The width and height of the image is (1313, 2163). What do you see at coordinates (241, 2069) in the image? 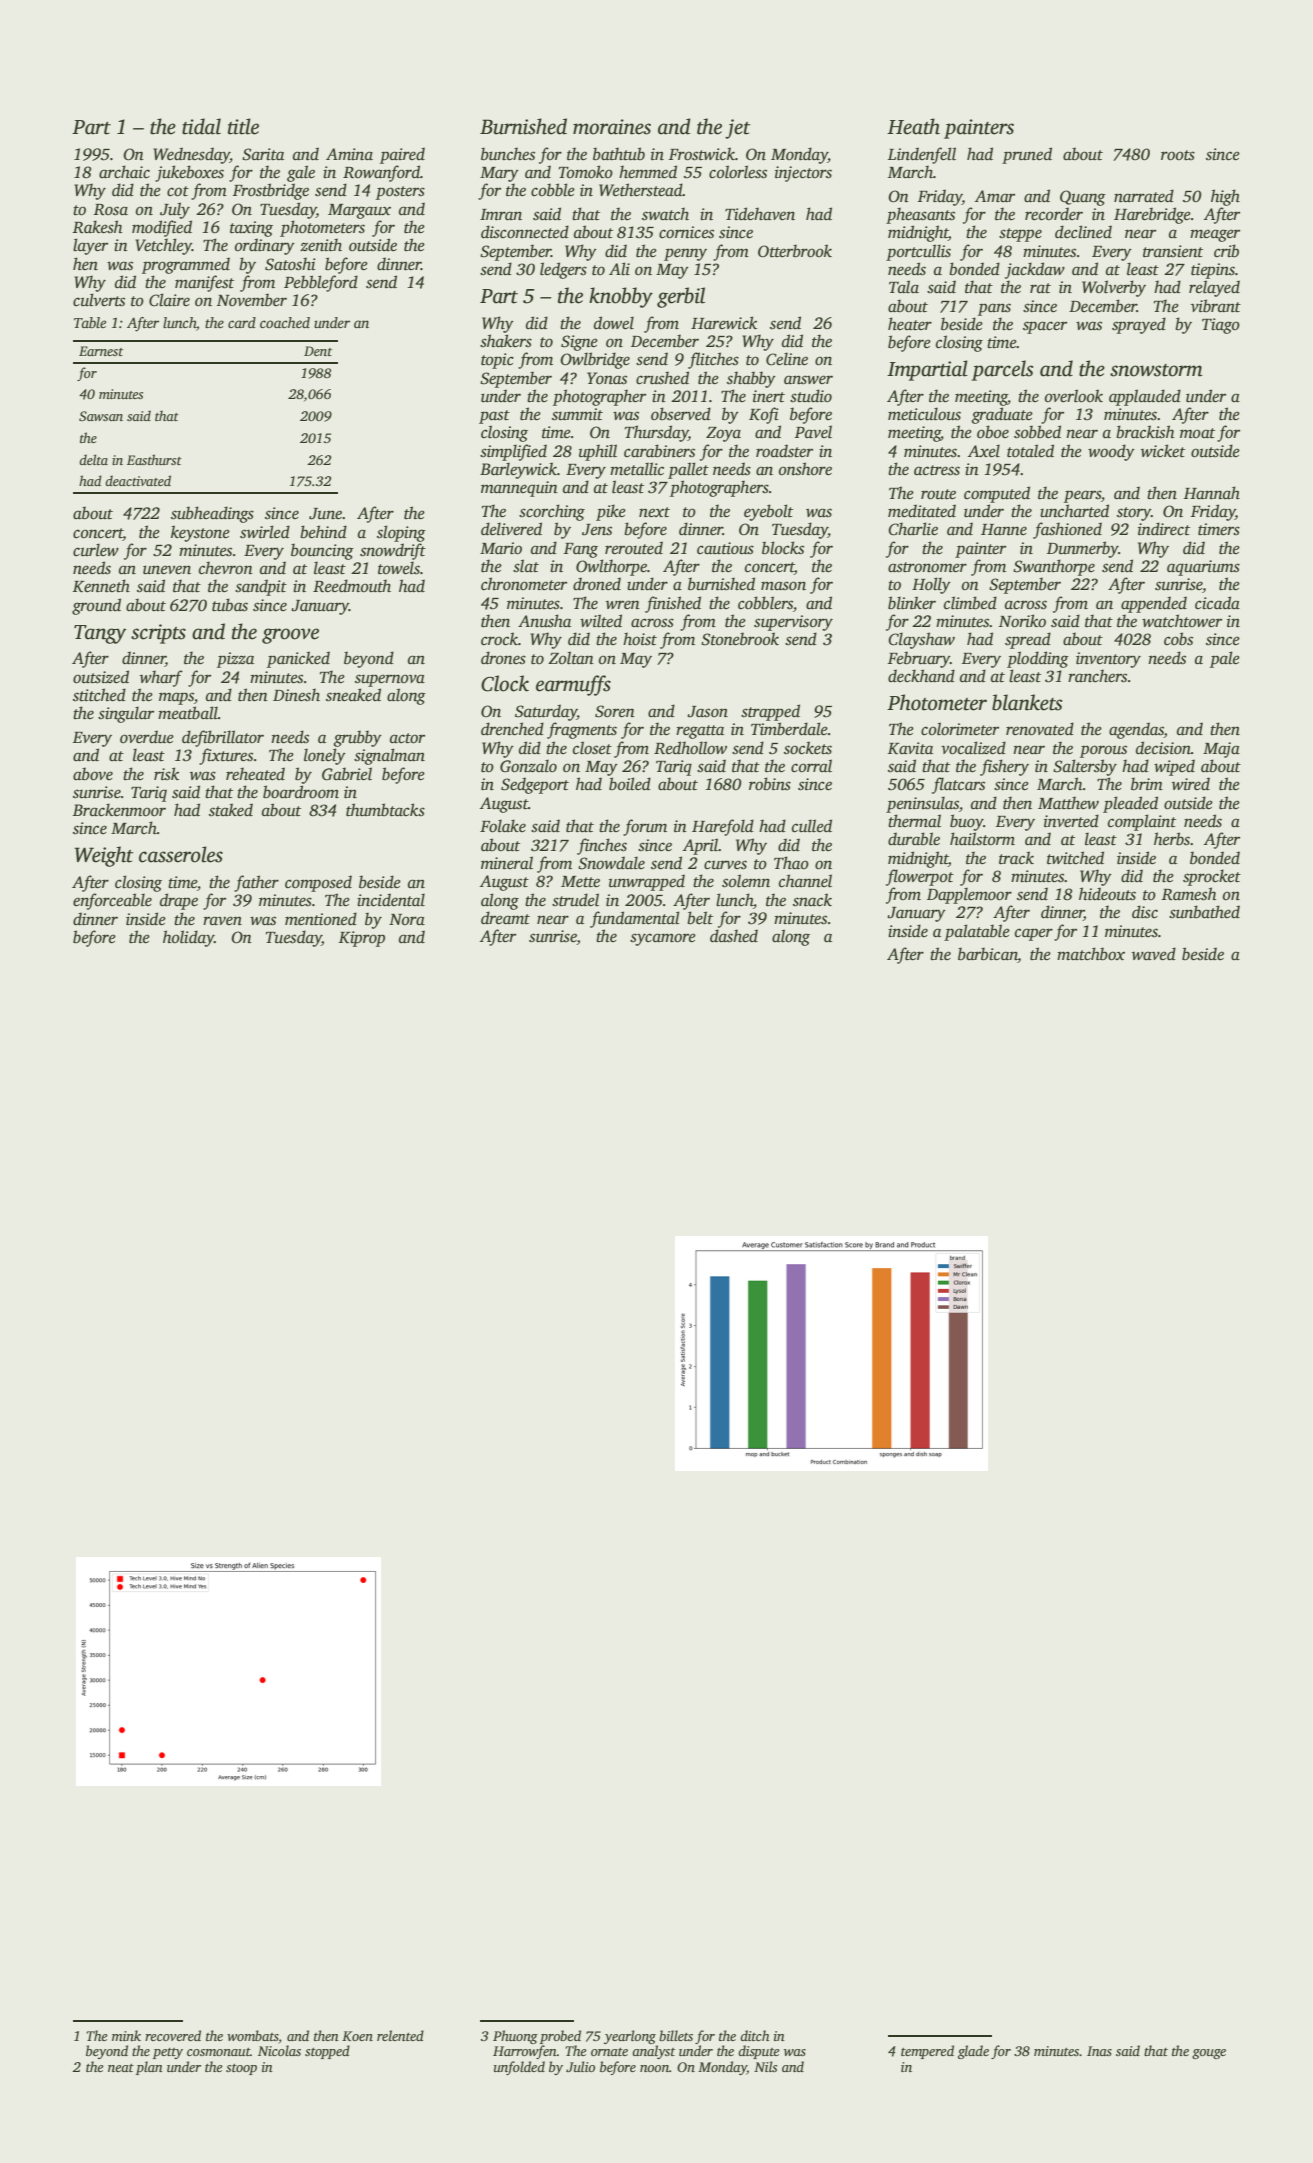
I see `stoop` at bounding box center [241, 2069].
